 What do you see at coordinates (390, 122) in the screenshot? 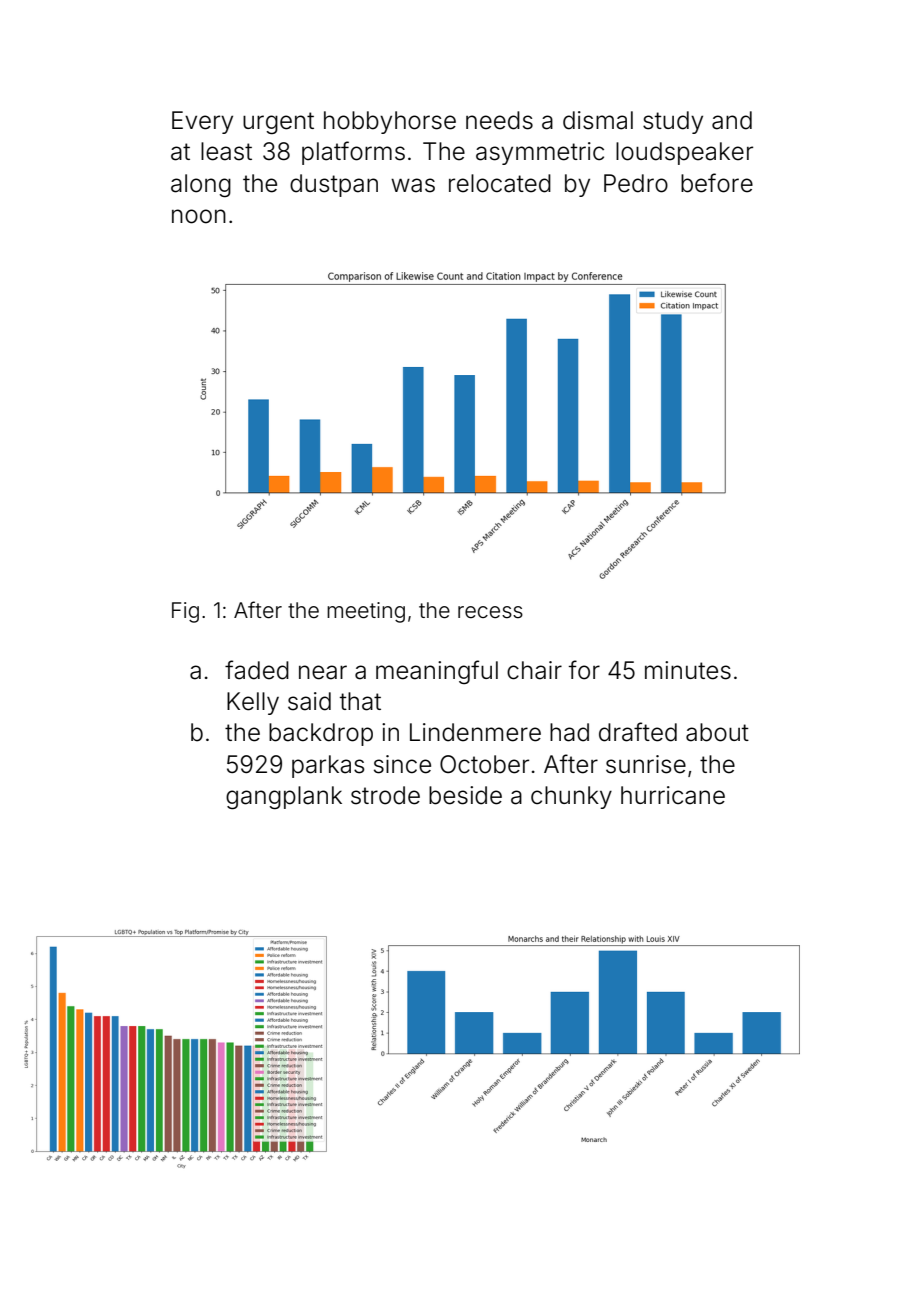
I see `hobbyhorse` at bounding box center [390, 122].
